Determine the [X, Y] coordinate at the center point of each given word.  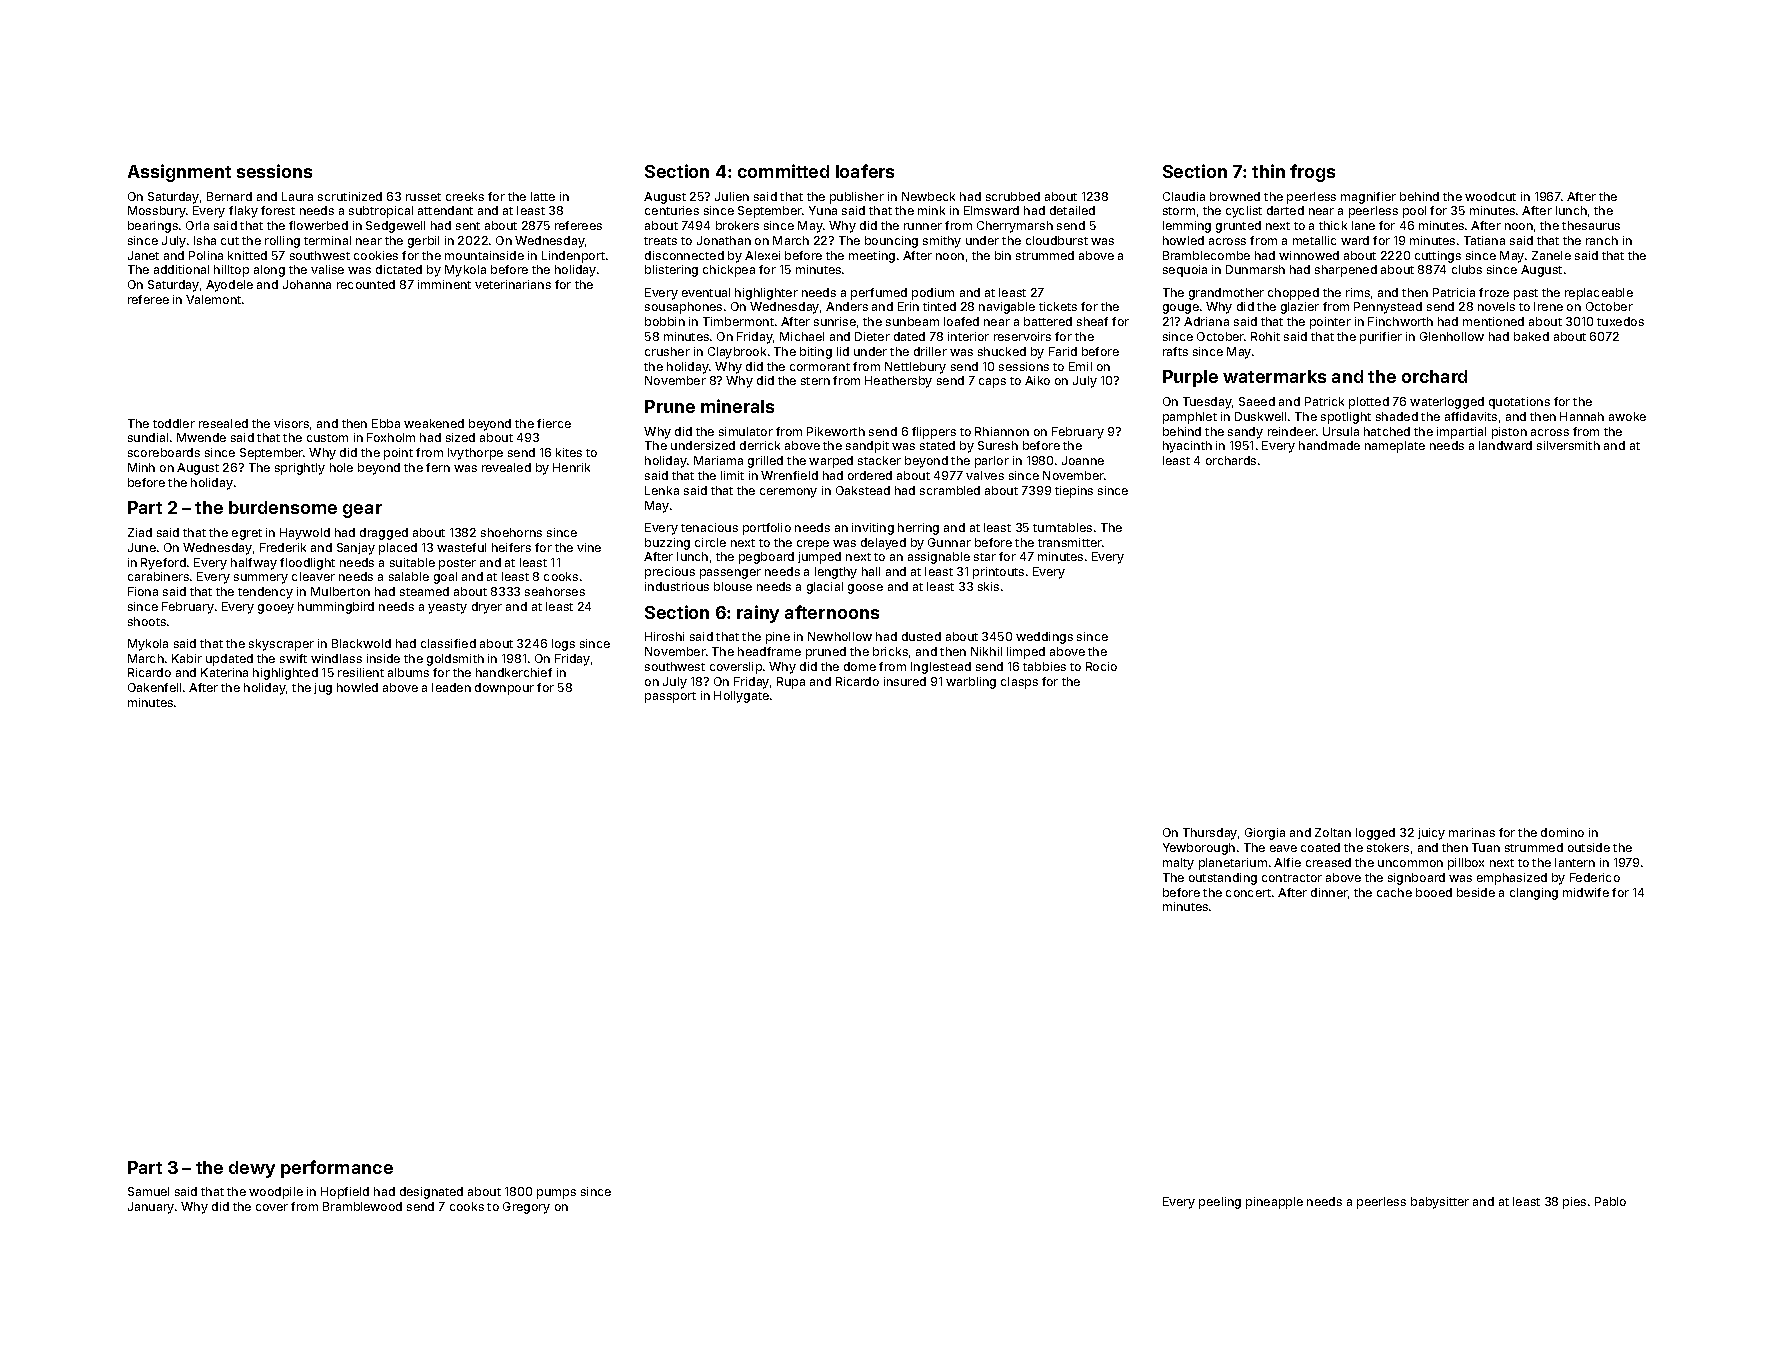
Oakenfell [154, 687]
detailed [1072, 210]
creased [1328, 862]
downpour [504, 689]
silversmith [1568, 445]
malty [1178, 864]
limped [1026, 653]
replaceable [1599, 294]
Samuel [148, 1191]
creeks [465, 196]
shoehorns [511, 532]
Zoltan [1333, 832]
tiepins [1074, 492]
